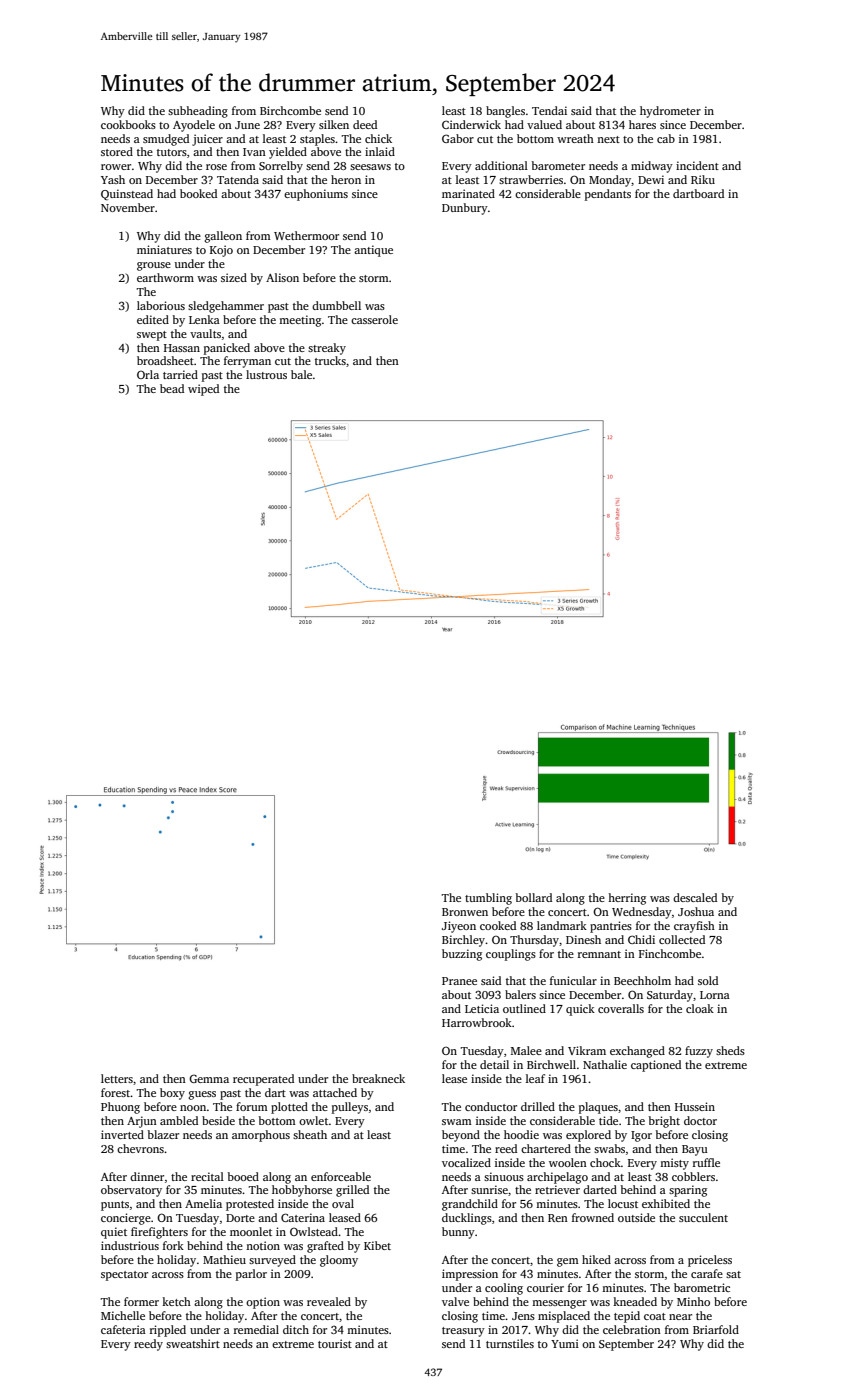 This document has width=849, height=1400. Describe the element at coordinates (666, 138) in the document. I see `cab` at that location.
